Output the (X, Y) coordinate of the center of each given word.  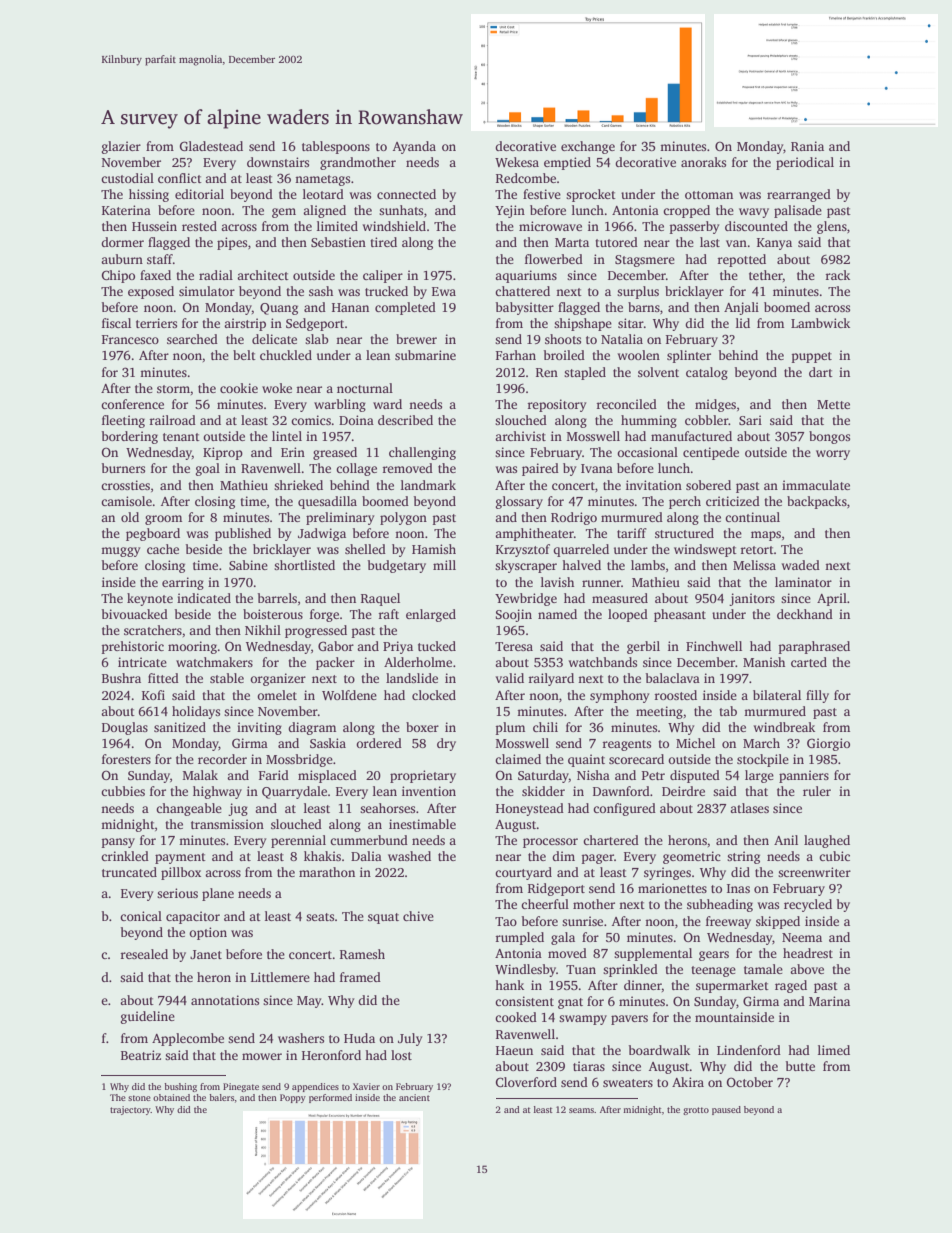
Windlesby (525, 970)
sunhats (401, 210)
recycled (808, 905)
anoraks (703, 162)
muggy (121, 552)
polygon (403, 518)
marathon (327, 872)
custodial (127, 178)
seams (581, 1110)
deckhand (805, 614)
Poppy (293, 1098)
